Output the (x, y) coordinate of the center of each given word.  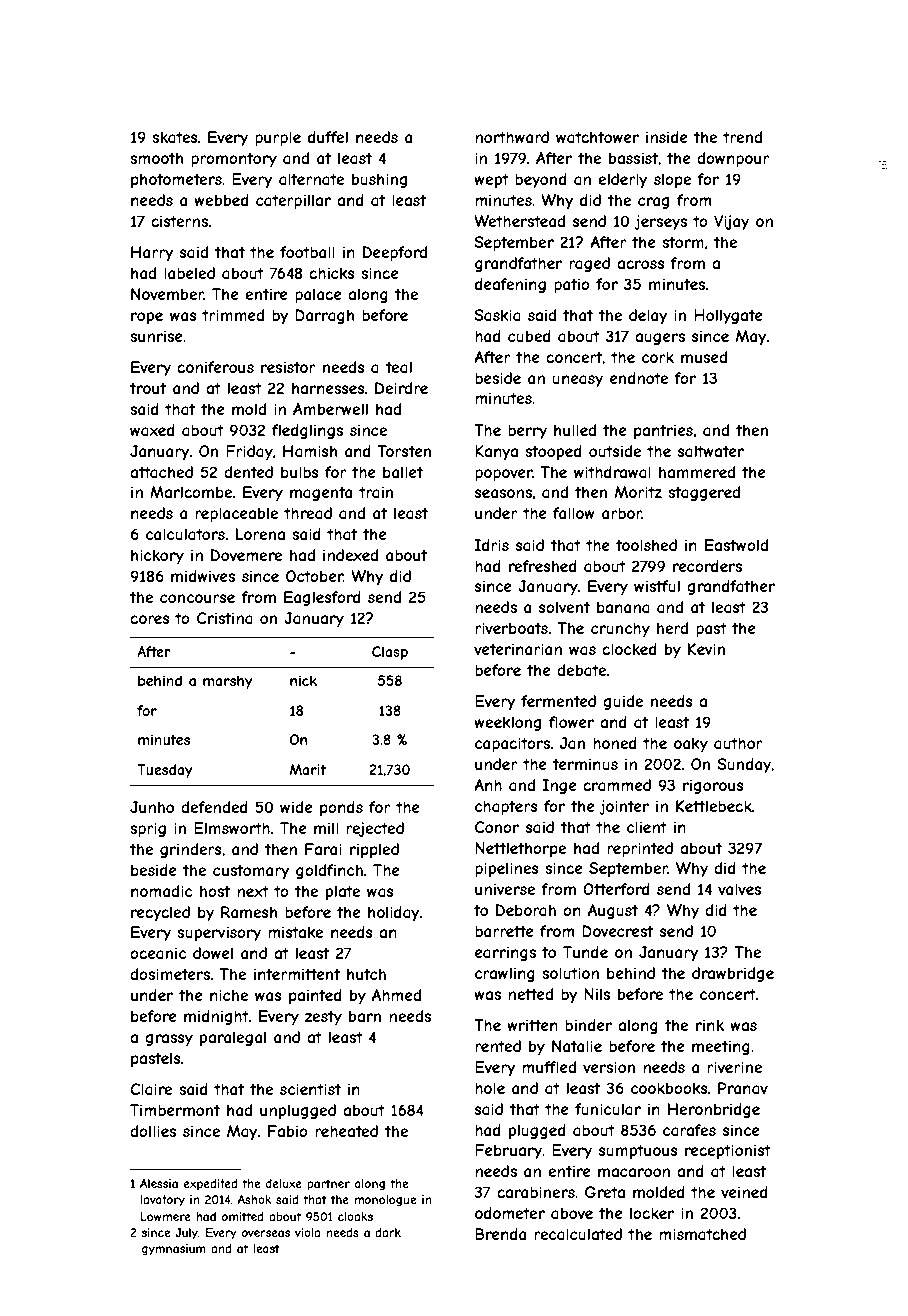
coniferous (215, 367)
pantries (663, 431)
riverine (734, 1067)
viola (307, 1232)
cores (150, 619)
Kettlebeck (714, 806)
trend (742, 137)
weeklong (507, 723)
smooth (156, 158)
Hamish (310, 451)
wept (491, 181)
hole (490, 1088)
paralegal (233, 1038)
